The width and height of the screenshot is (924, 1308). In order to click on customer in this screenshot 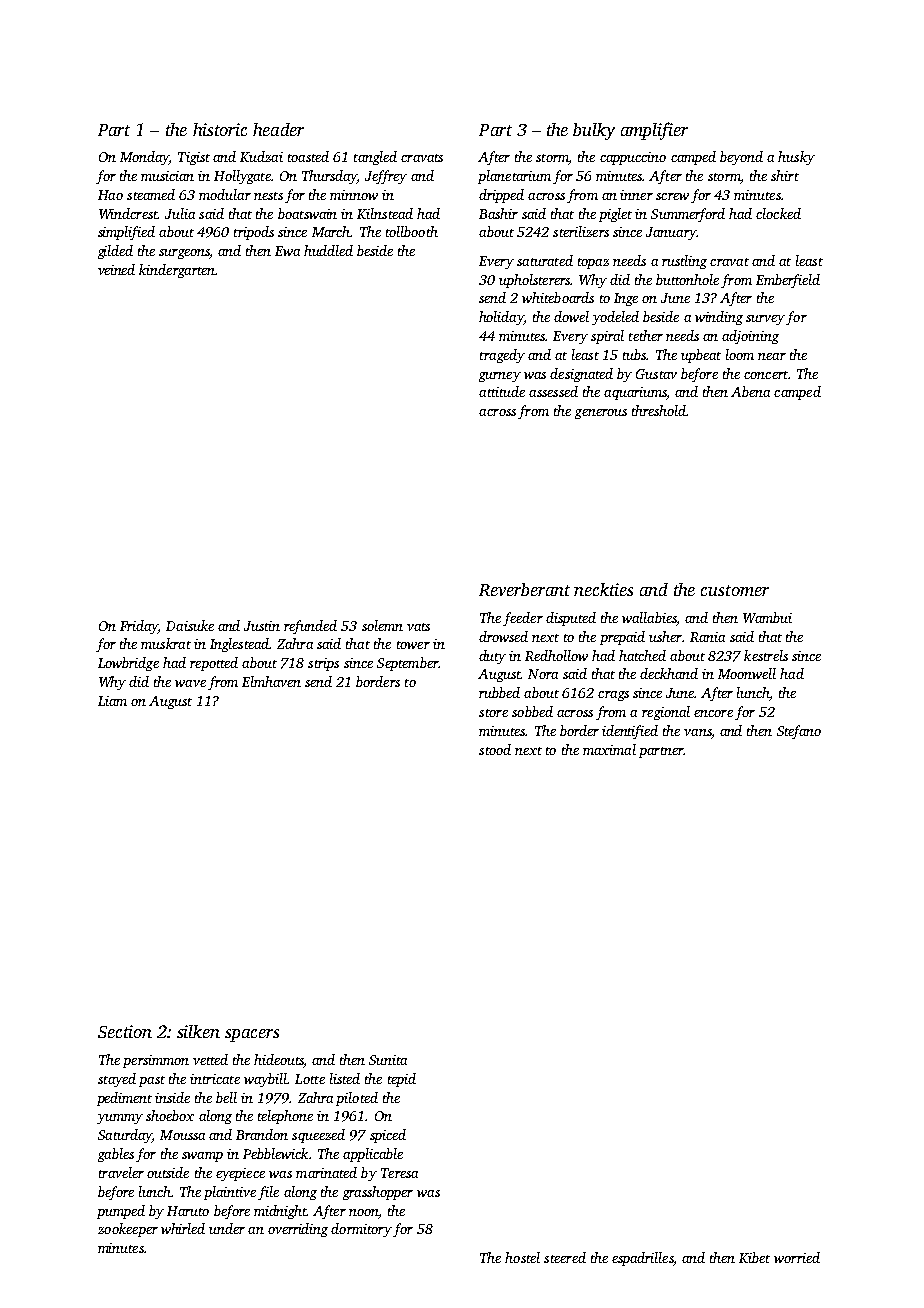, I will do `click(735, 590)`.
